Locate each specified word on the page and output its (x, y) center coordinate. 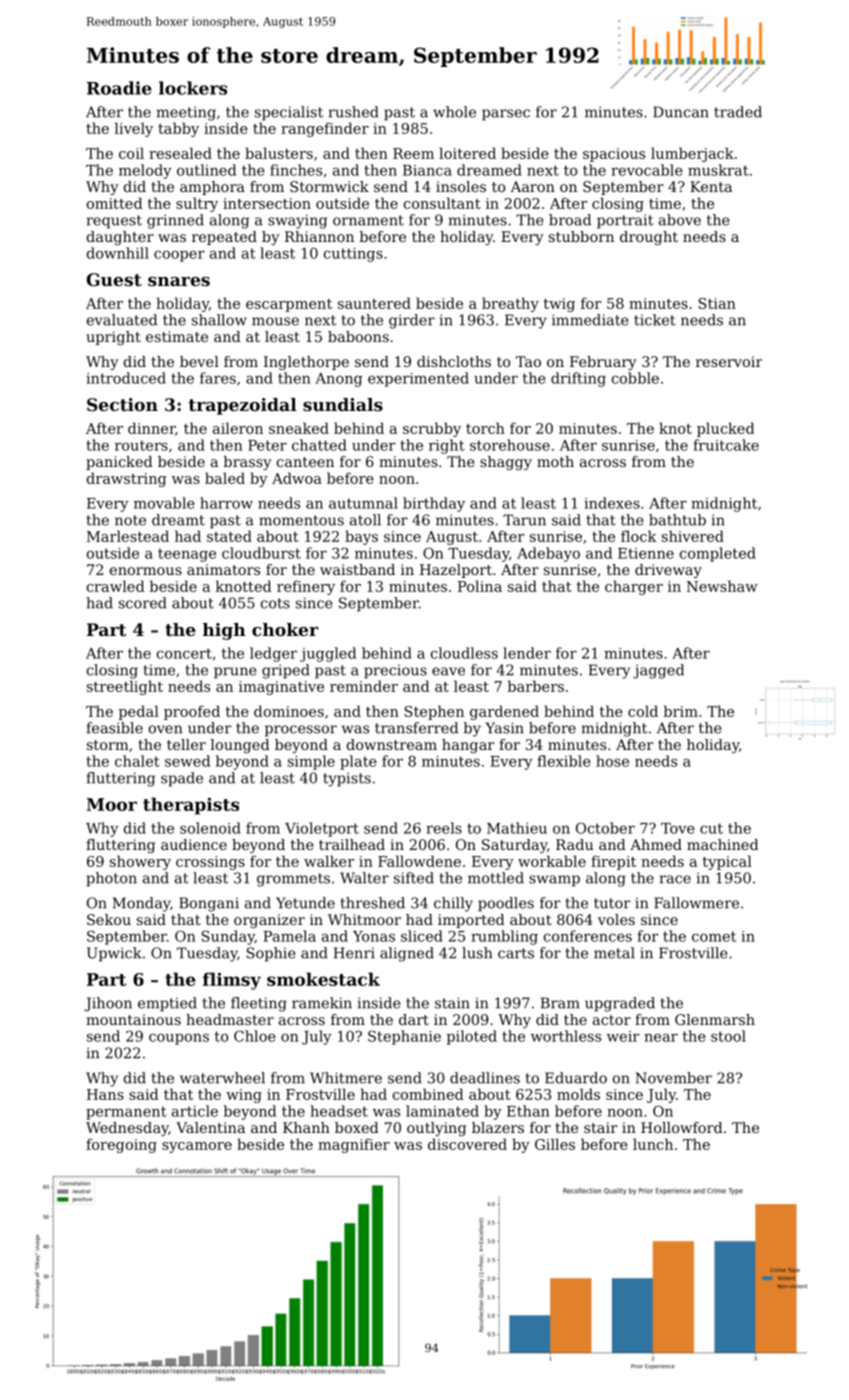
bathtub (677, 520)
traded (738, 112)
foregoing (121, 1145)
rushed (354, 112)
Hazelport (456, 571)
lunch (653, 1144)
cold (643, 711)
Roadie (119, 88)
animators (223, 569)
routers (141, 445)
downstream (392, 744)
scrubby (432, 429)
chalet (137, 761)
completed (718, 554)
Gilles (555, 1144)
